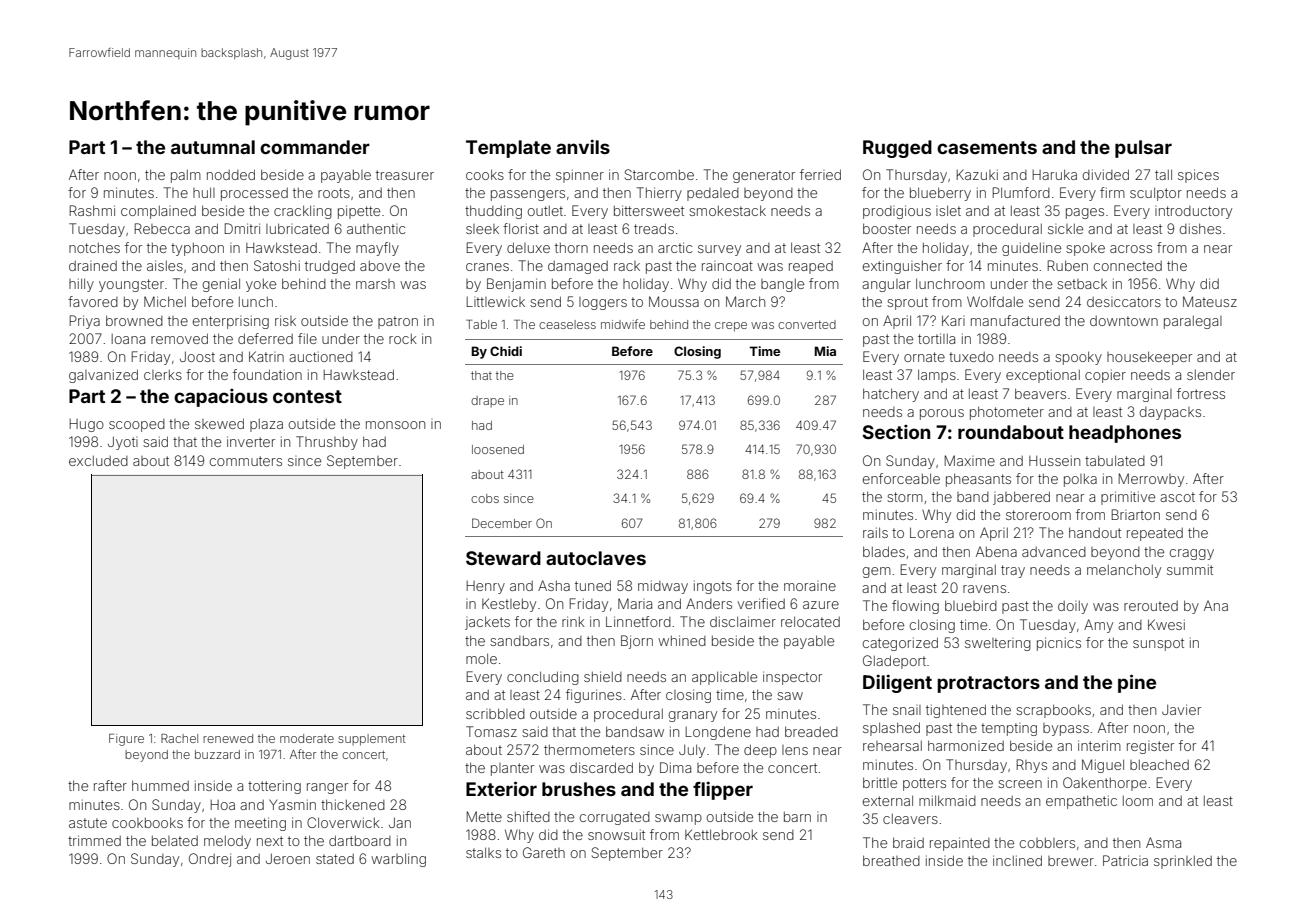 Image resolution: width=1308 pixels, height=924 pixels. What do you see at coordinates (1143, 149) in the screenshot?
I see `pulsar` at bounding box center [1143, 149].
